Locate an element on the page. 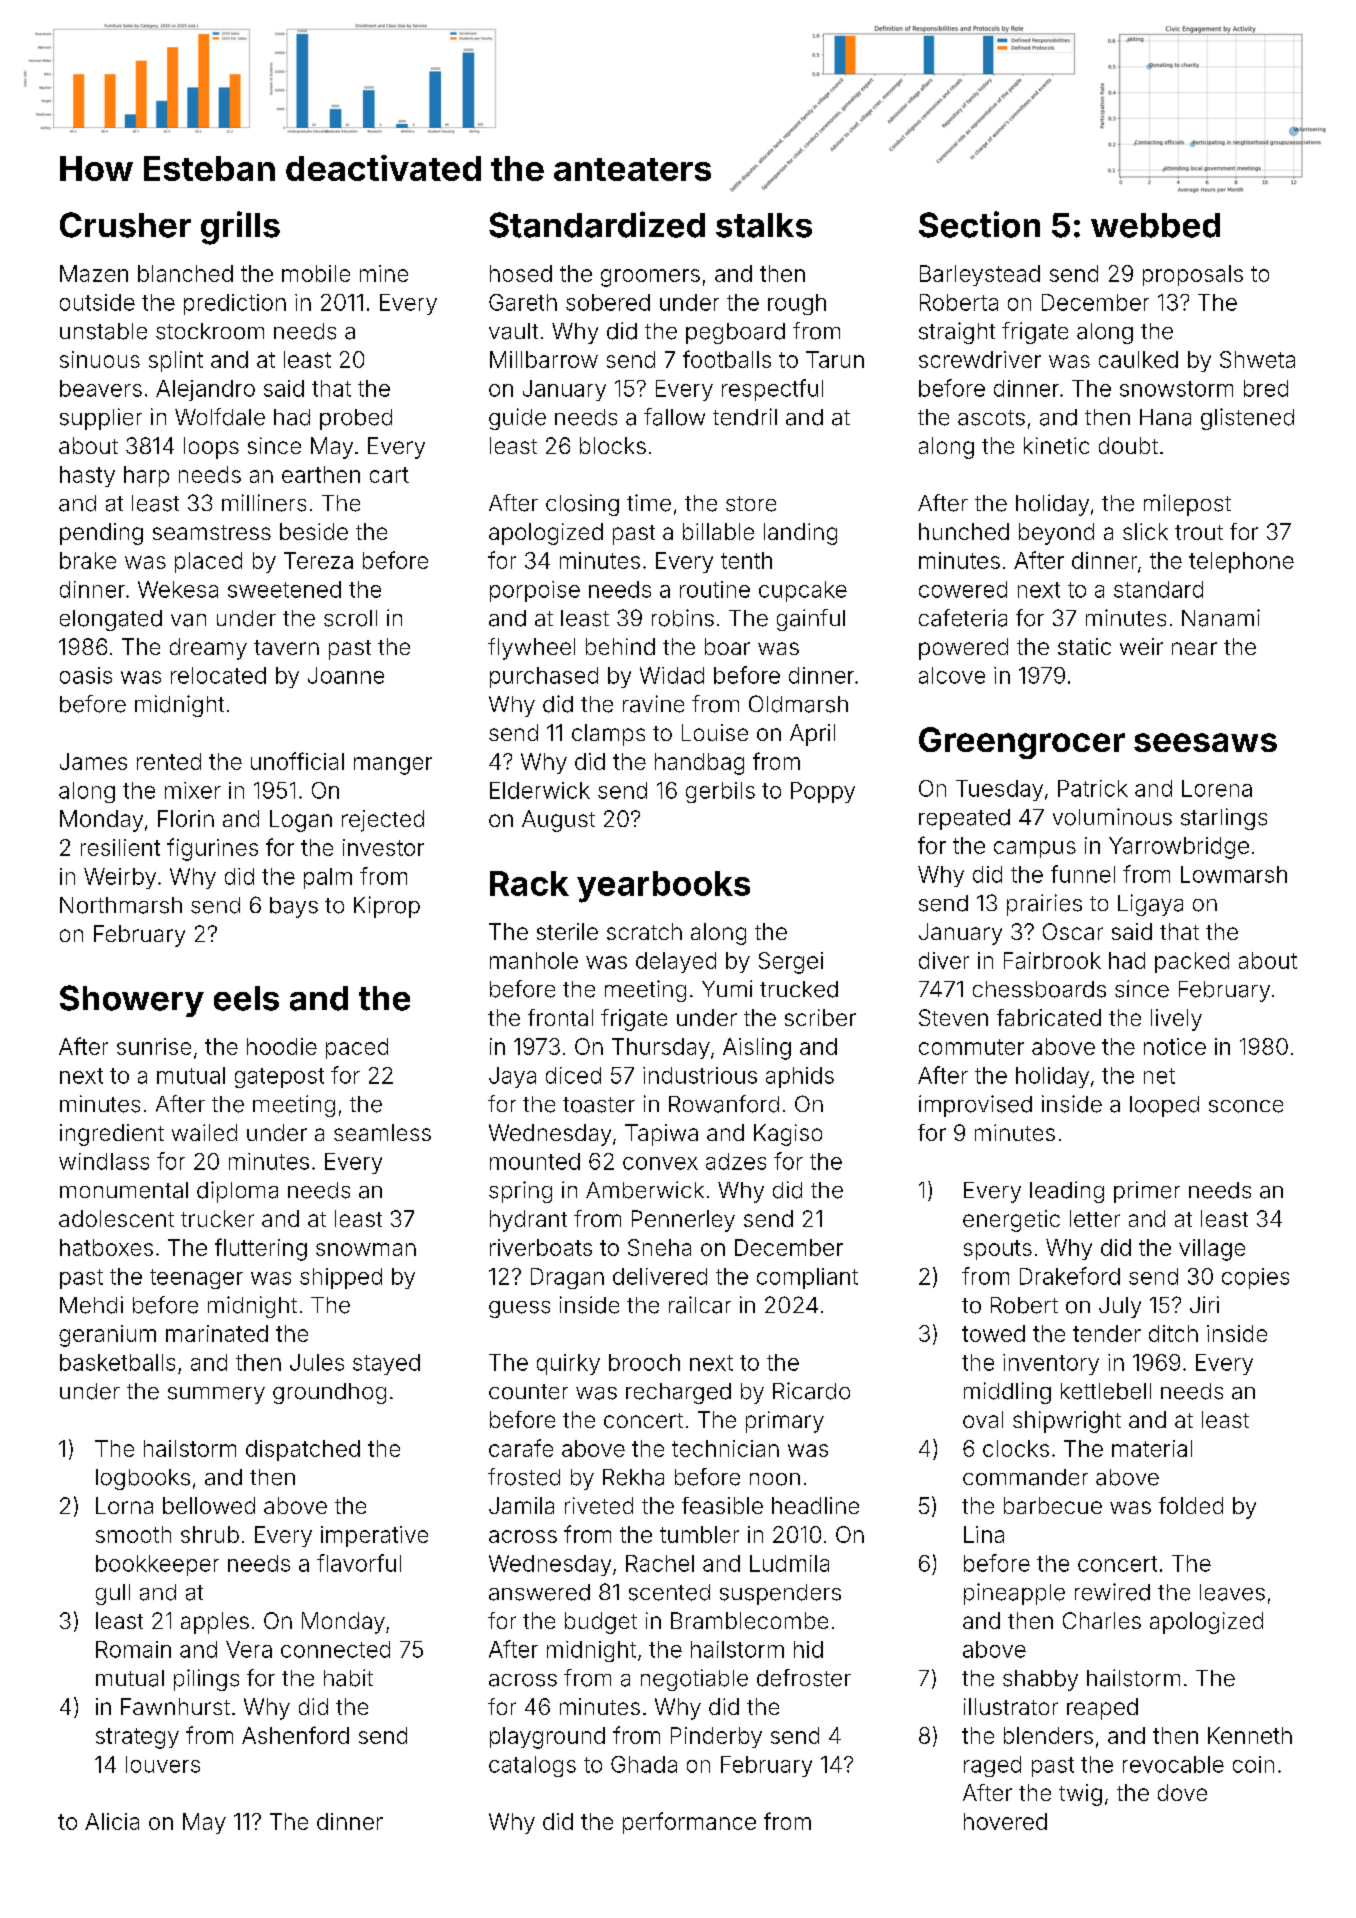  Alicia is located at coordinates (112, 1821).
